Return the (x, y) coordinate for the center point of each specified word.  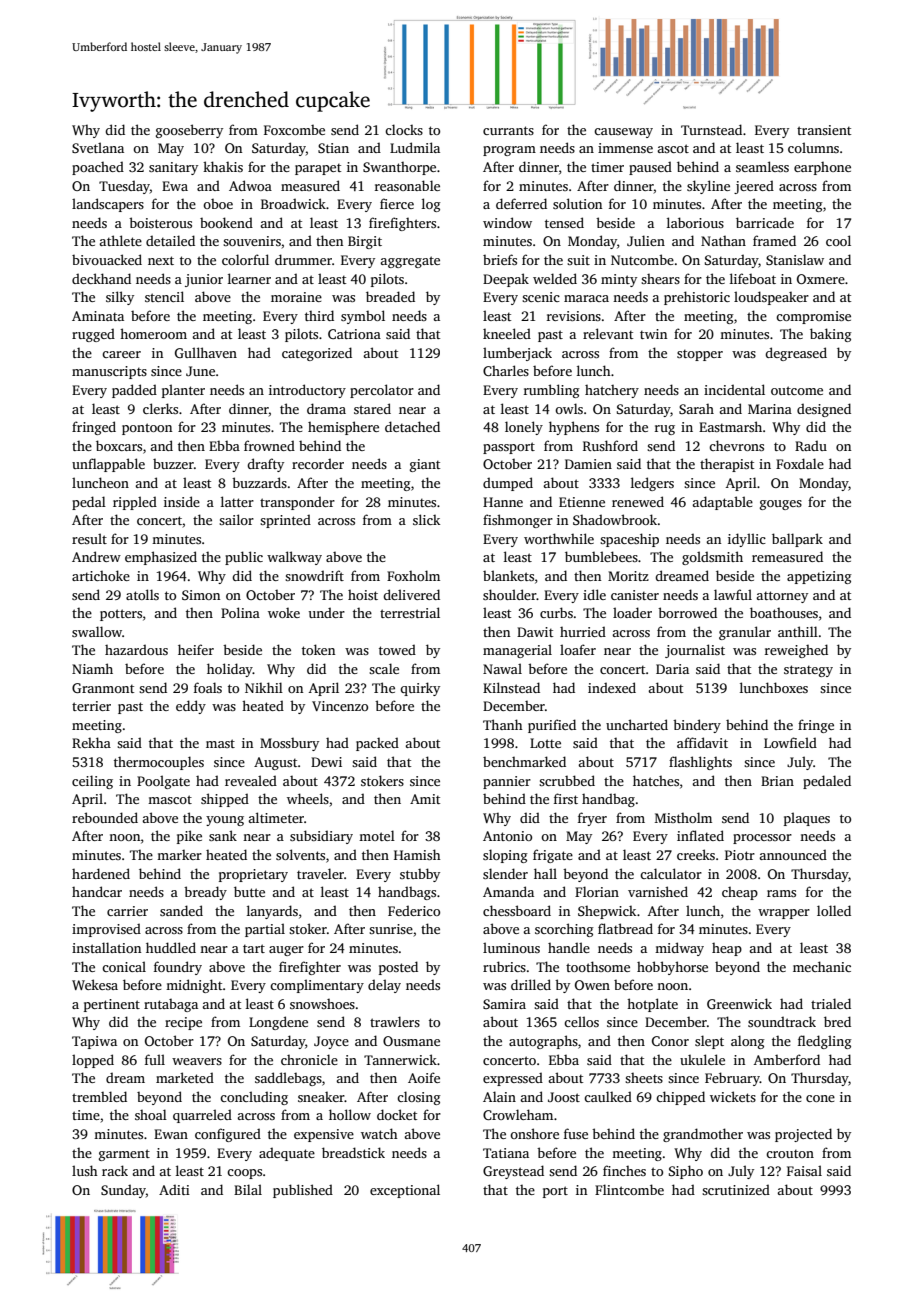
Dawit (535, 632)
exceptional (405, 1191)
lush (85, 1170)
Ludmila (415, 147)
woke (284, 613)
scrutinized (736, 1189)
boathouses (784, 612)
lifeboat (753, 278)
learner (249, 278)
